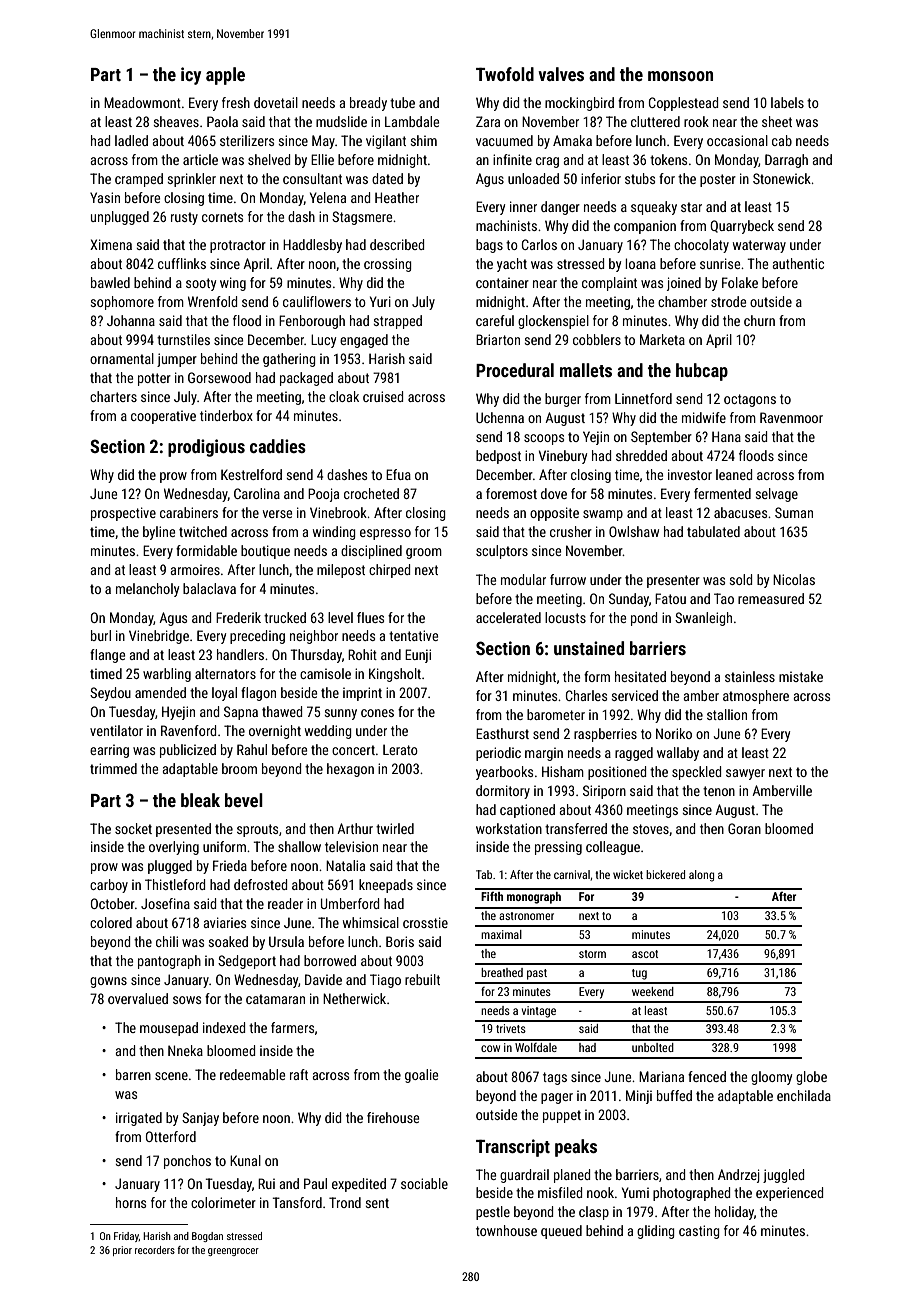  I want to click on crossing, so click(388, 265).
